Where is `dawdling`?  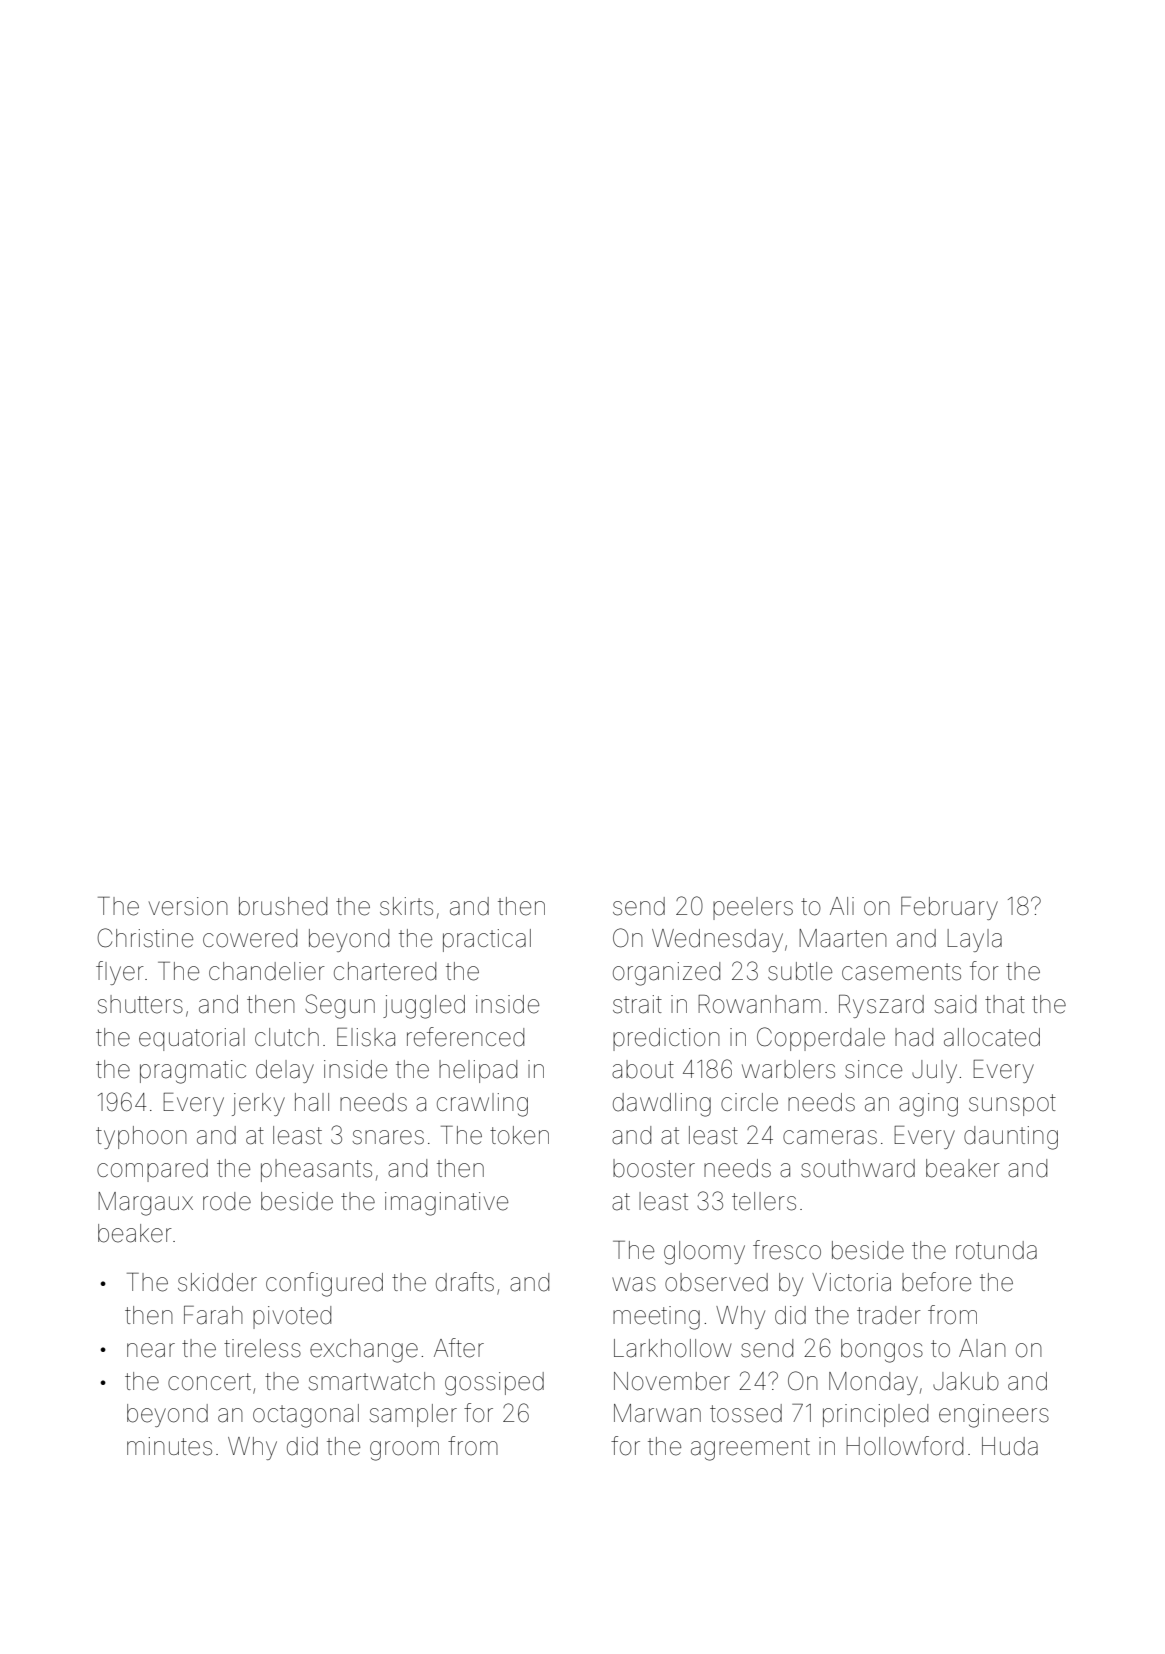
dawdling is located at coordinates (662, 1105).
